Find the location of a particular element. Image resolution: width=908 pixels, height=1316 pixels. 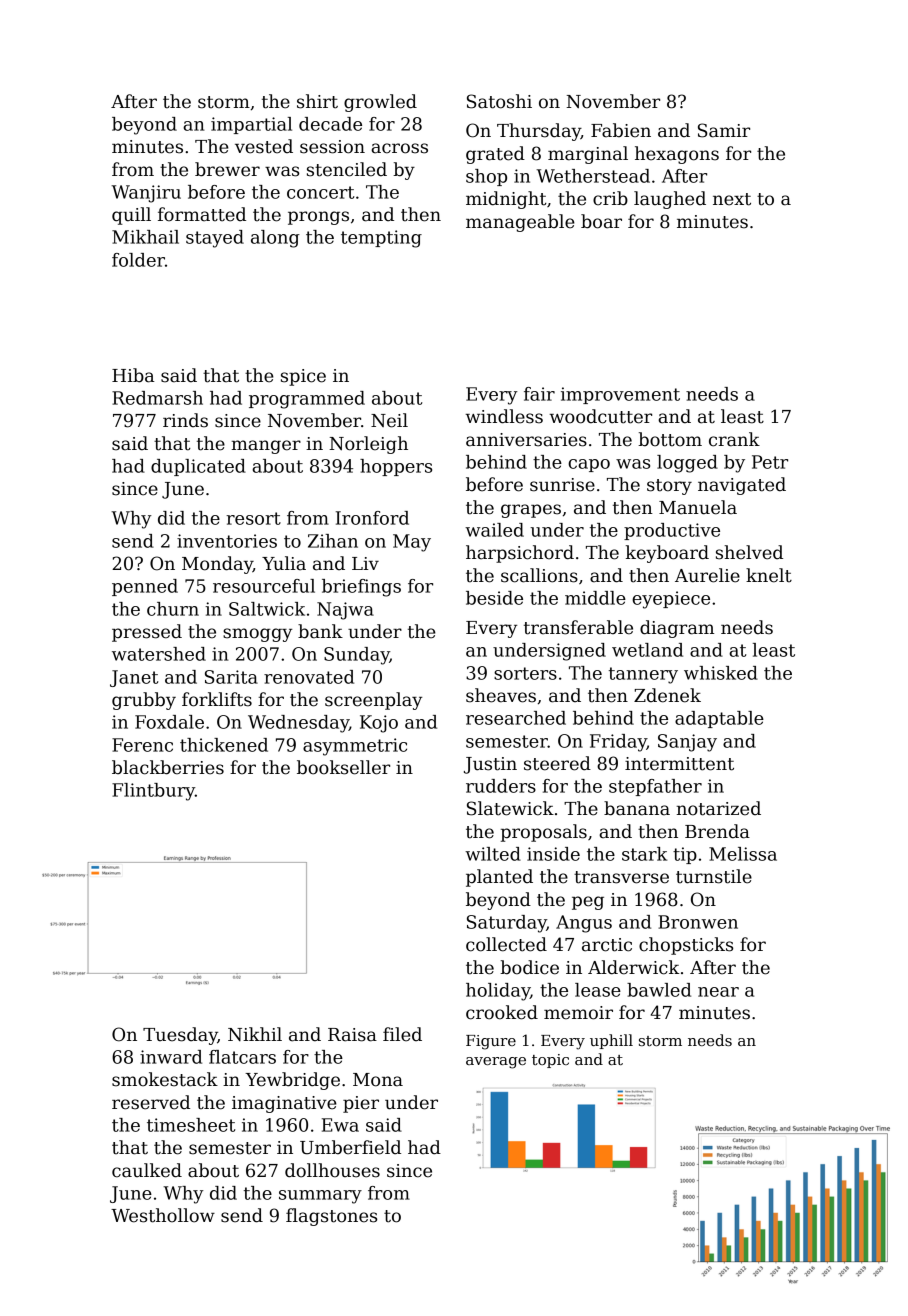

thickened is located at coordinates (224, 745).
